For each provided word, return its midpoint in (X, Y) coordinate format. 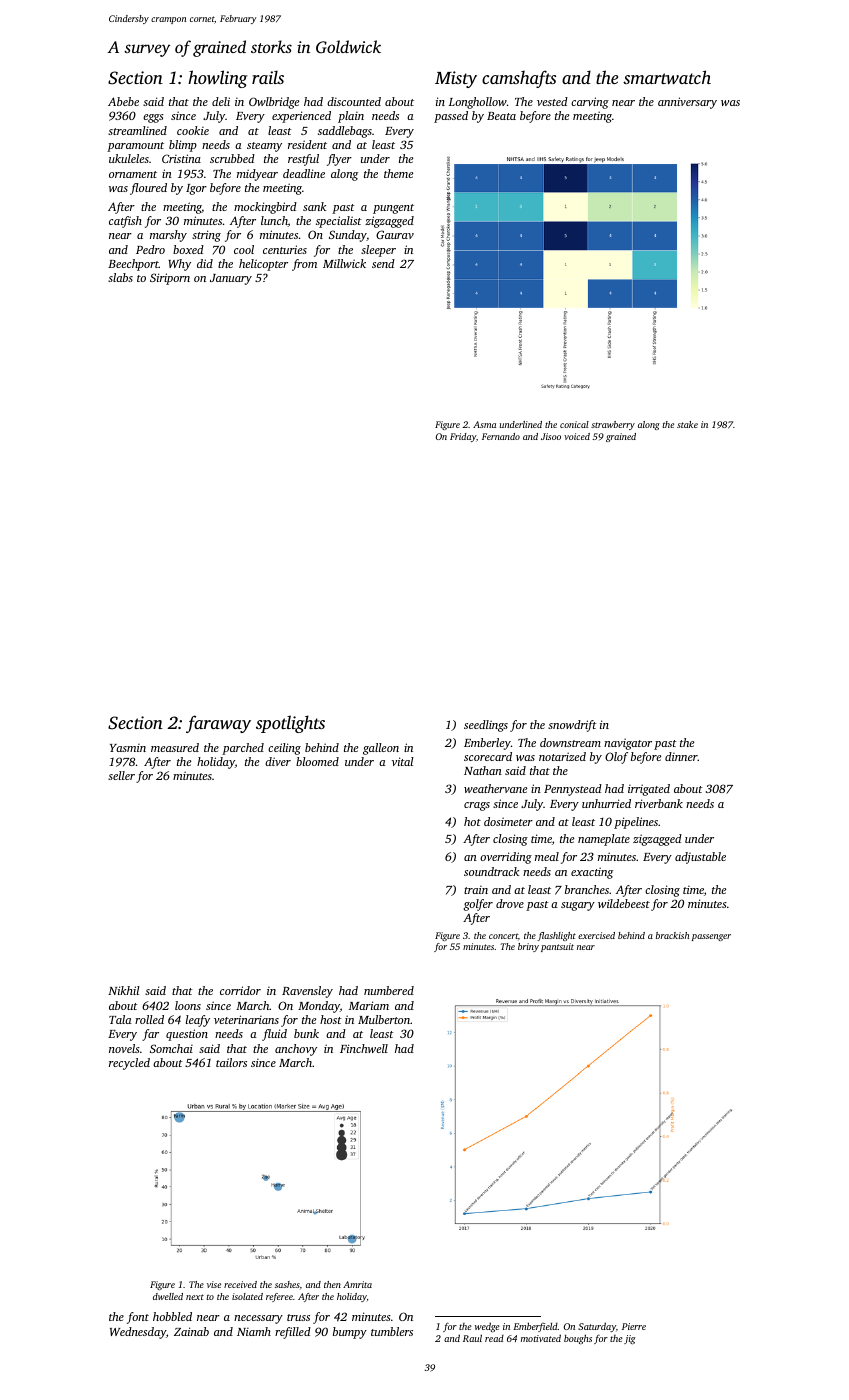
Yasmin (128, 748)
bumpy (350, 1333)
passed (451, 117)
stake (687, 424)
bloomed (317, 761)
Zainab (191, 1331)
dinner (681, 756)
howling (217, 79)
